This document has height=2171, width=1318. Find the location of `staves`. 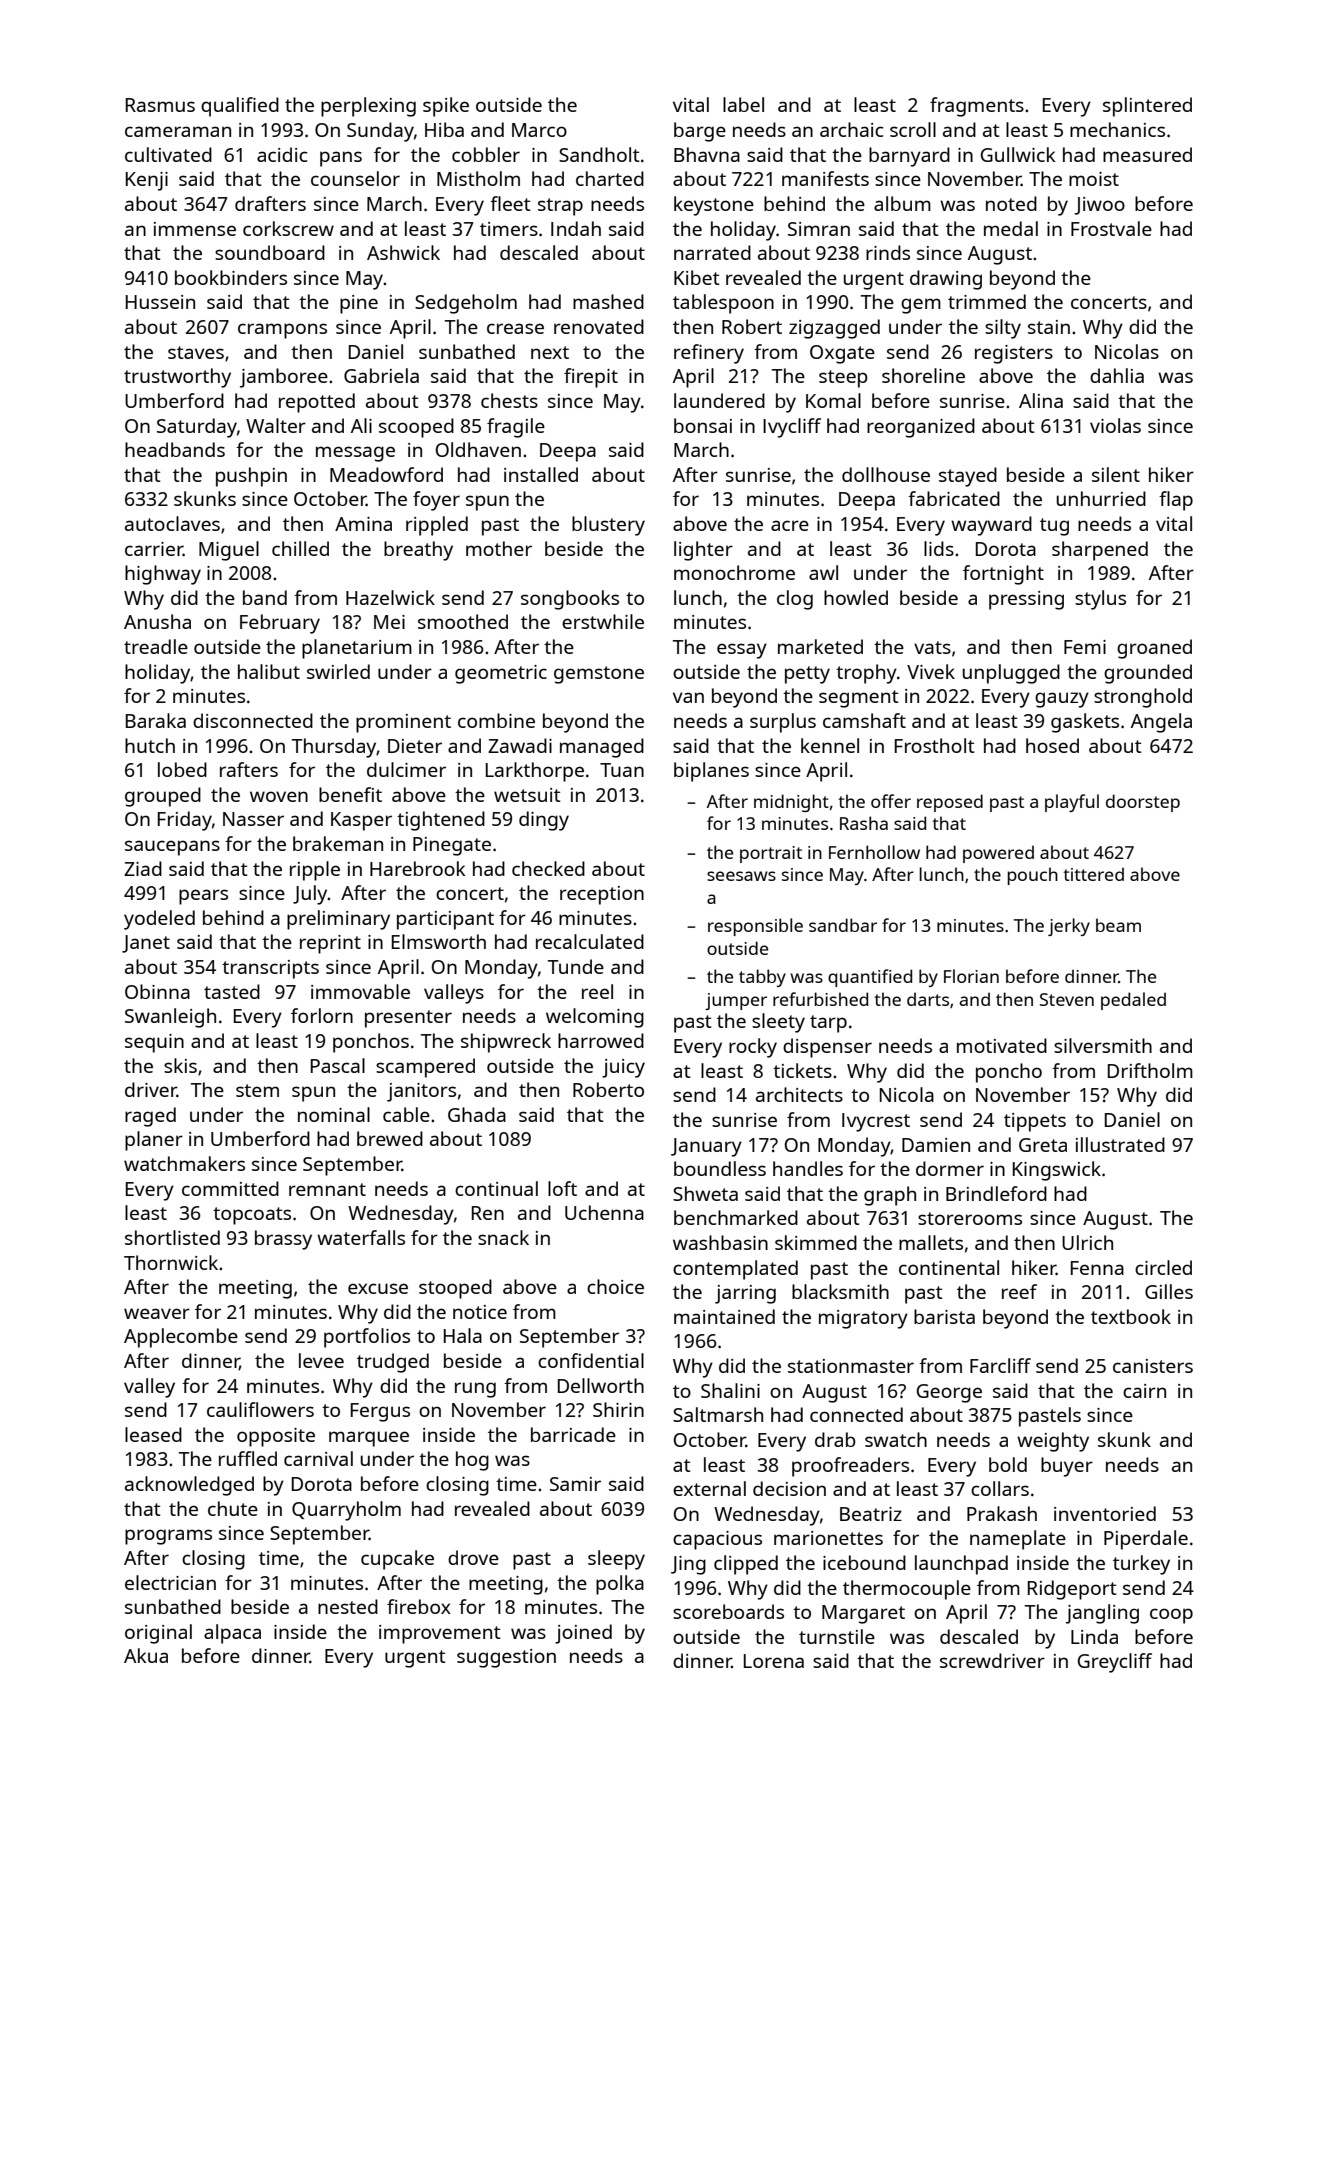

staves is located at coordinates (196, 352).
